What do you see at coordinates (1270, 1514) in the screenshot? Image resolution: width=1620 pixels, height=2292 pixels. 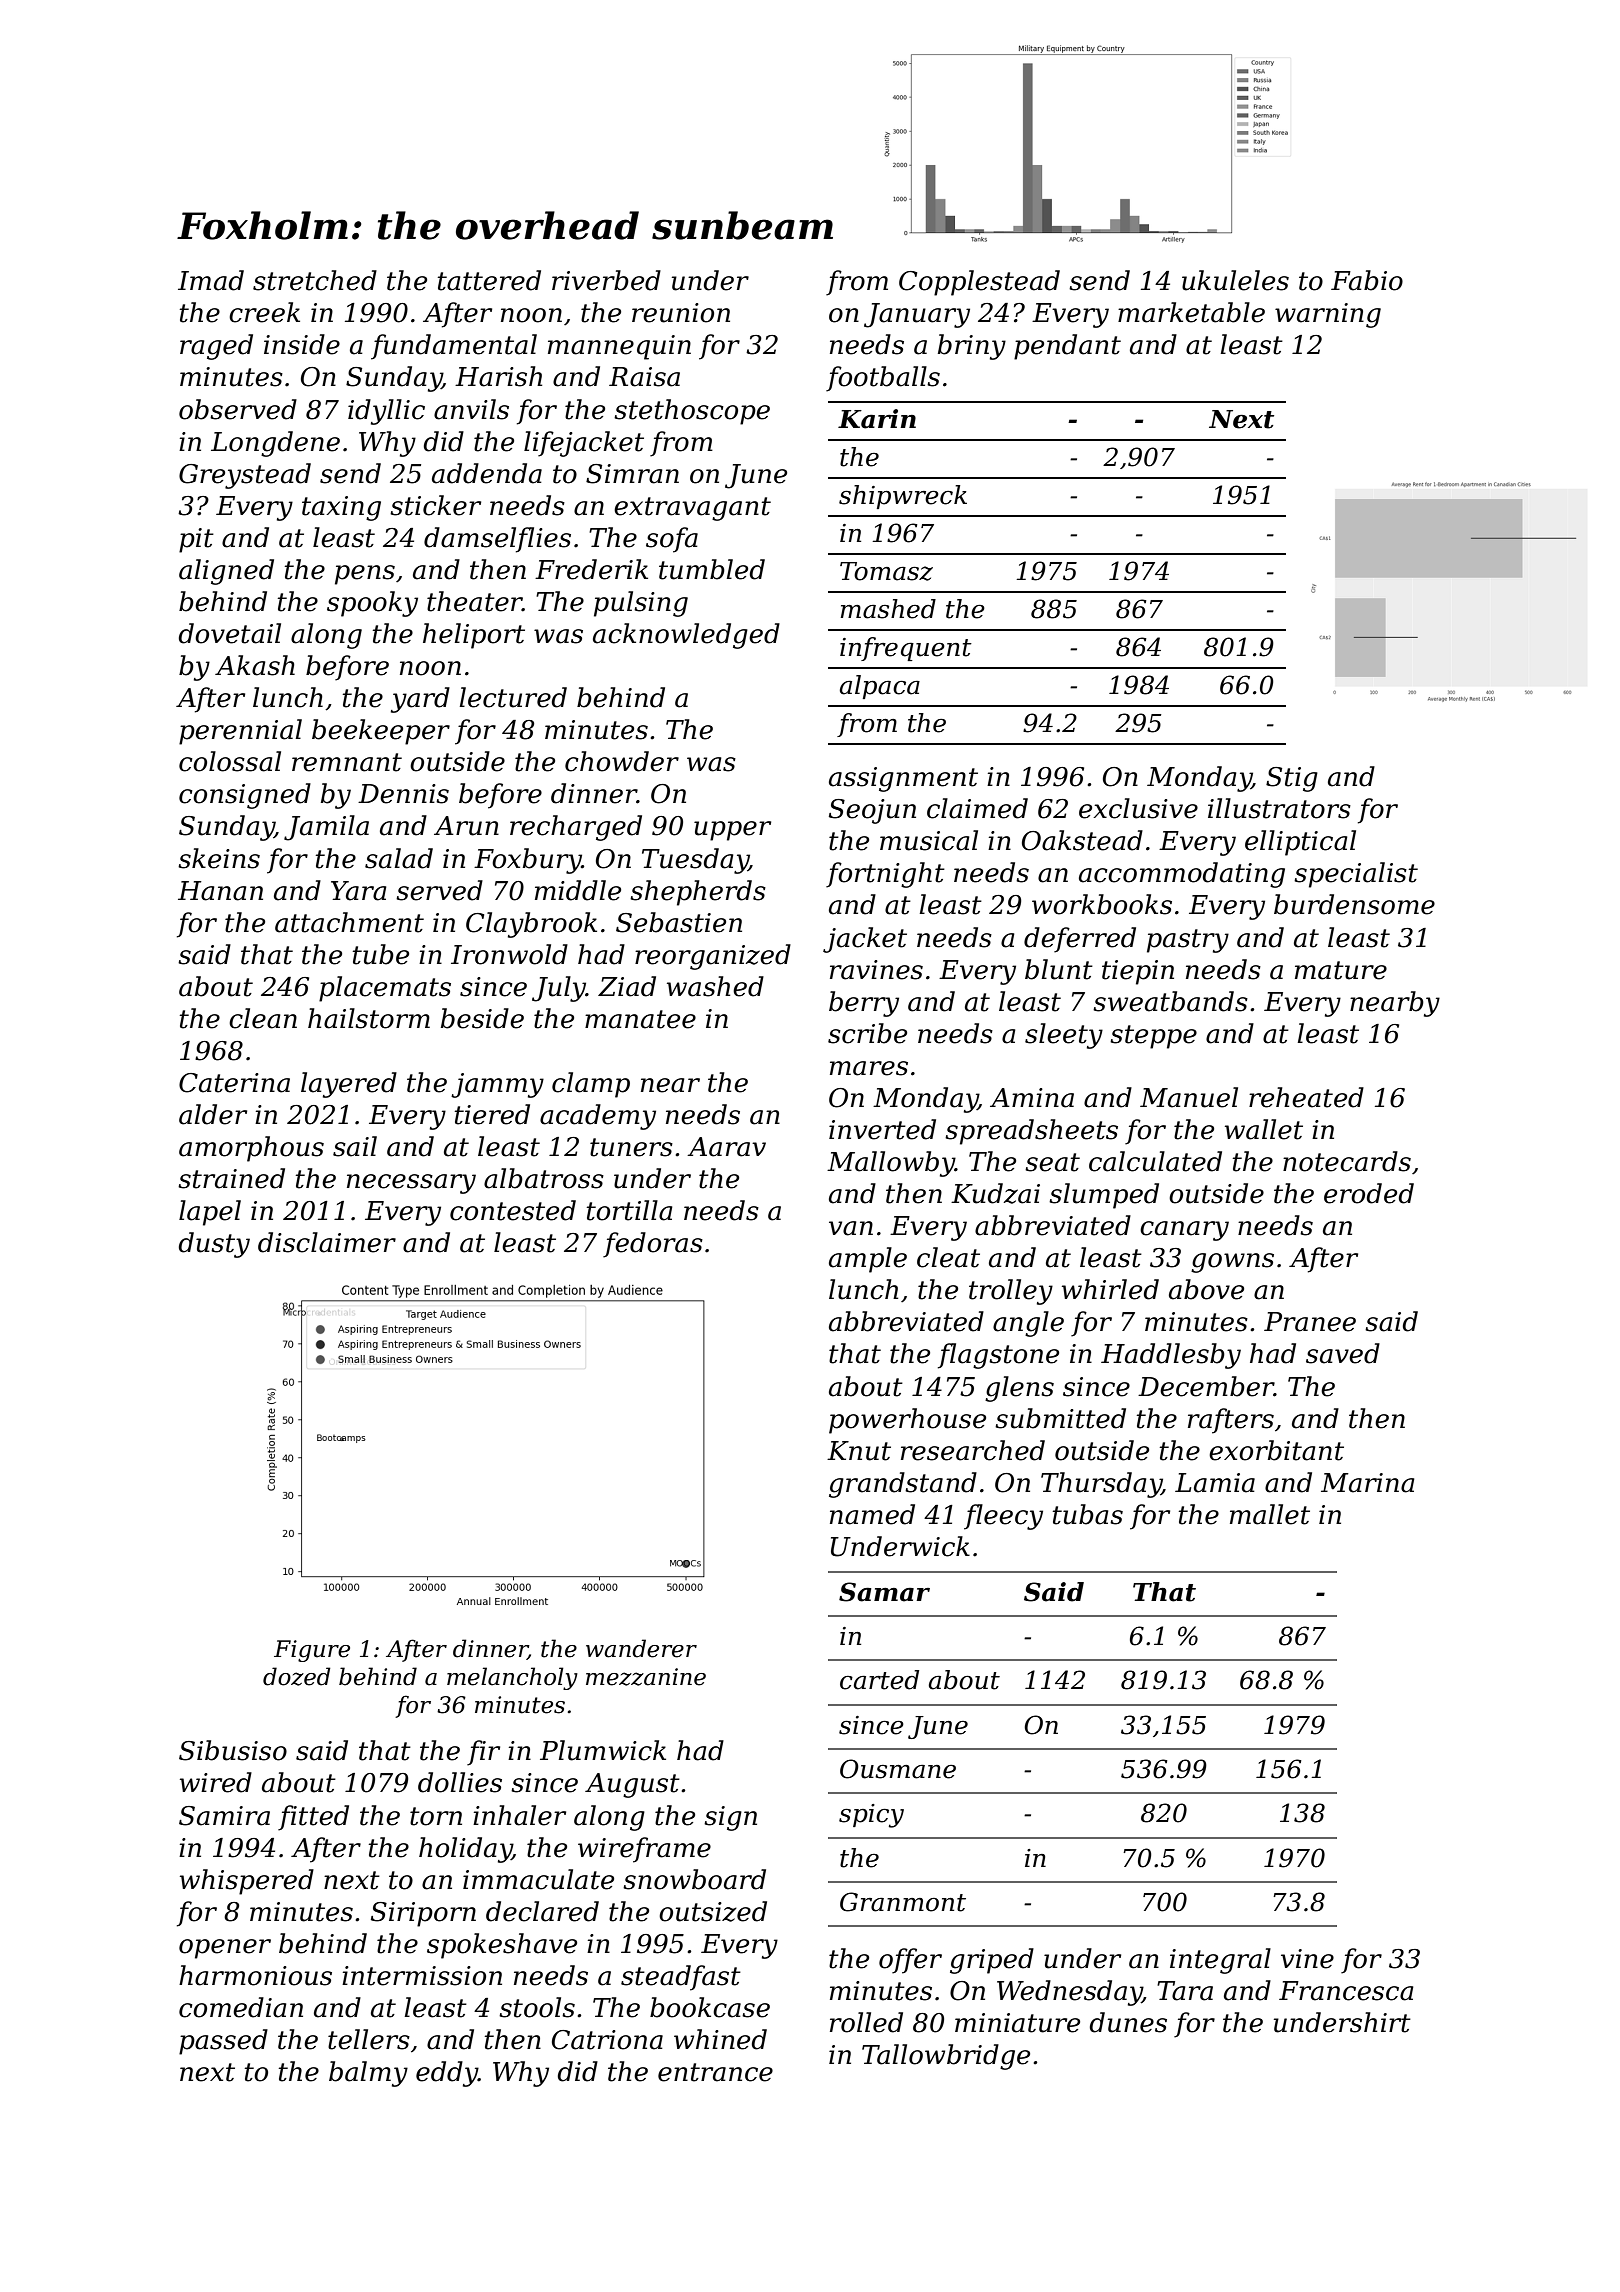 I see `mallet` at bounding box center [1270, 1514].
